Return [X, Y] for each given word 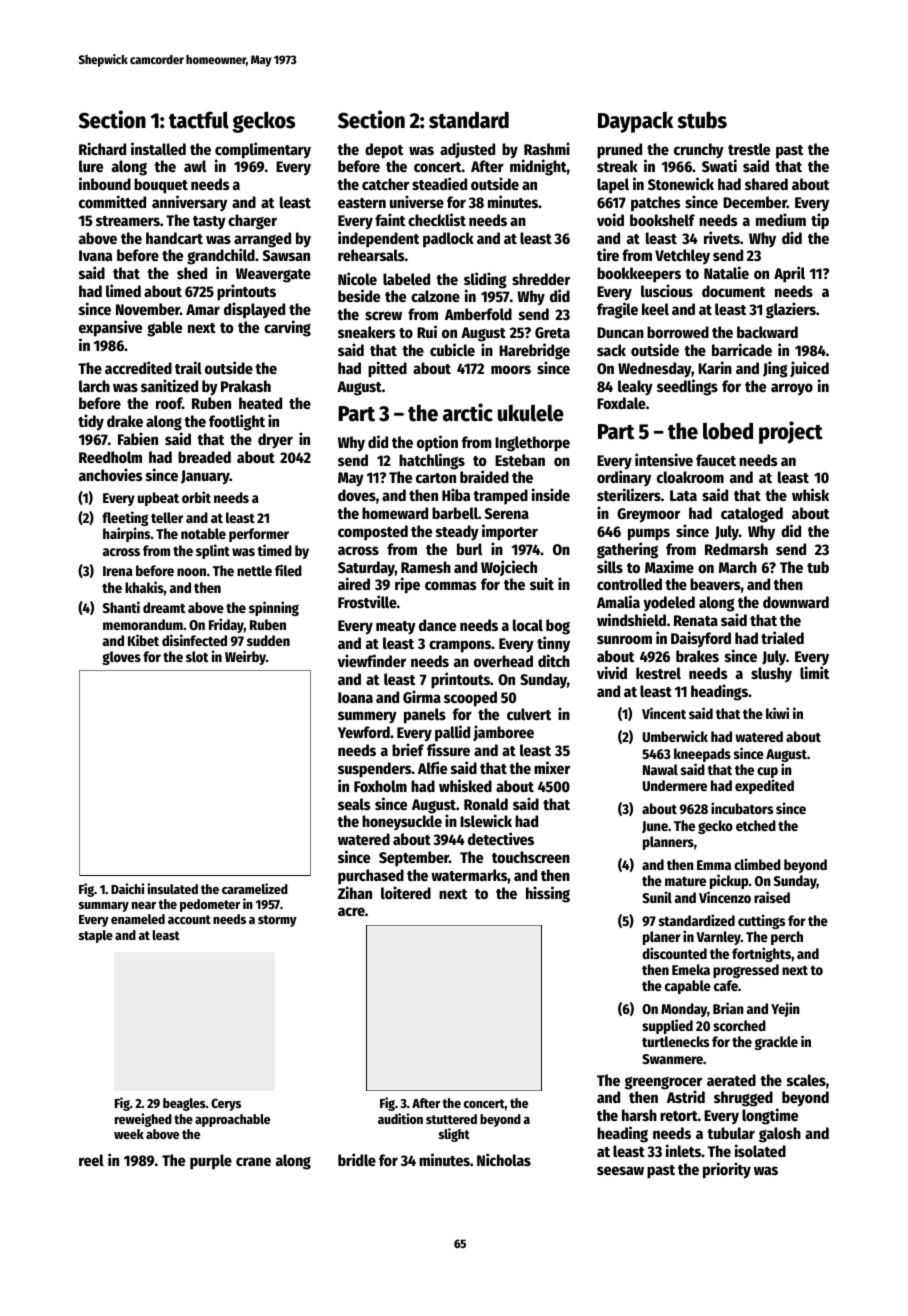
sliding [485, 280]
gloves [121, 658]
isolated [760, 1150]
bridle [357, 1159]
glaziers [791, 310]
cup [767, 773]
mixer [552, 767]
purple [211, 1162]
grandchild [221, 256]
